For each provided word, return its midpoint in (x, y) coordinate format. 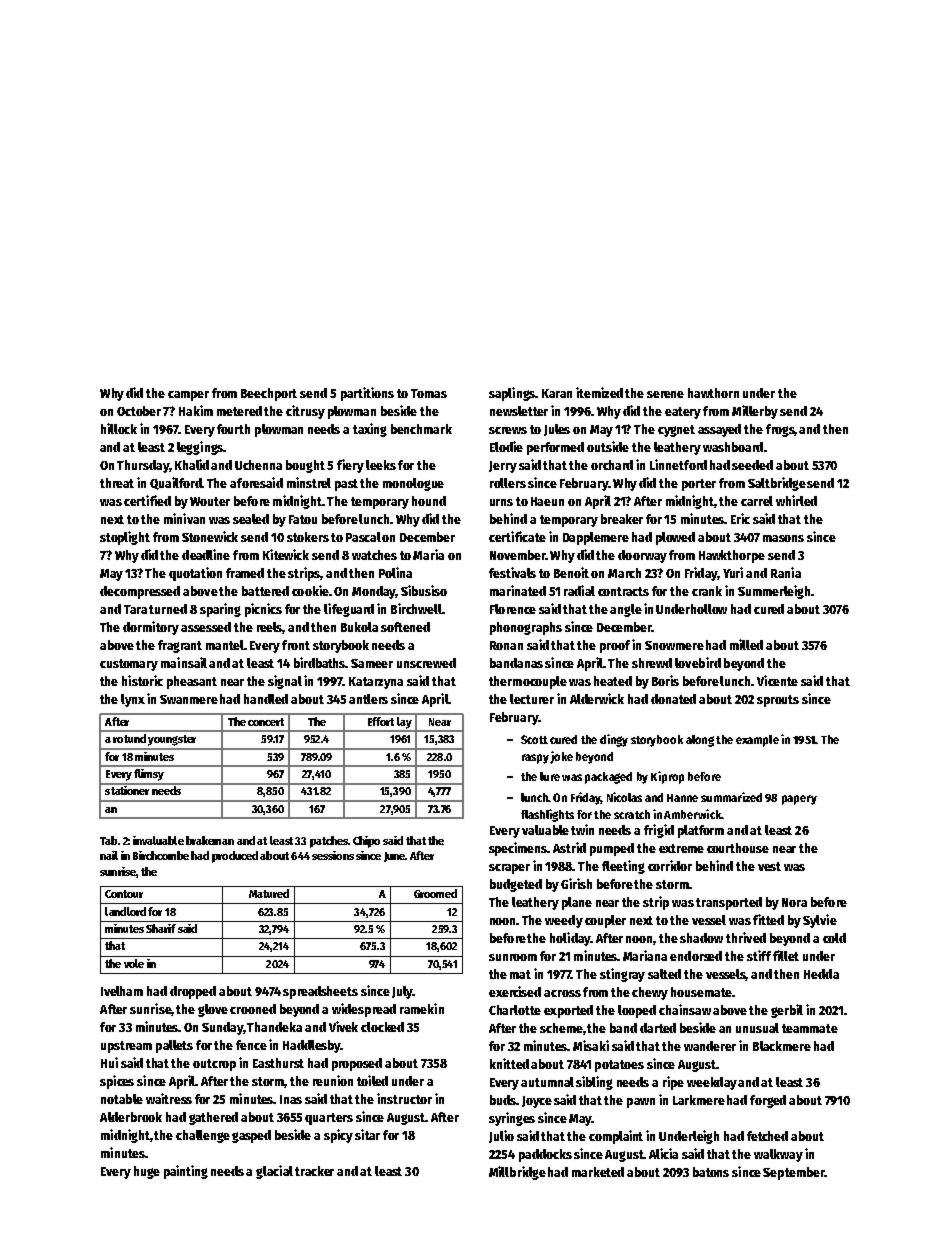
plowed (675, 538)
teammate (810, 1028)
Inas (291, 1099)
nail (109, 855)
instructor (404, 1098)
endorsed (696, 956)
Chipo (366, 842)
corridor (670, 865)
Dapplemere (596, 538)
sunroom (513, 957)
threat (117, 483)
